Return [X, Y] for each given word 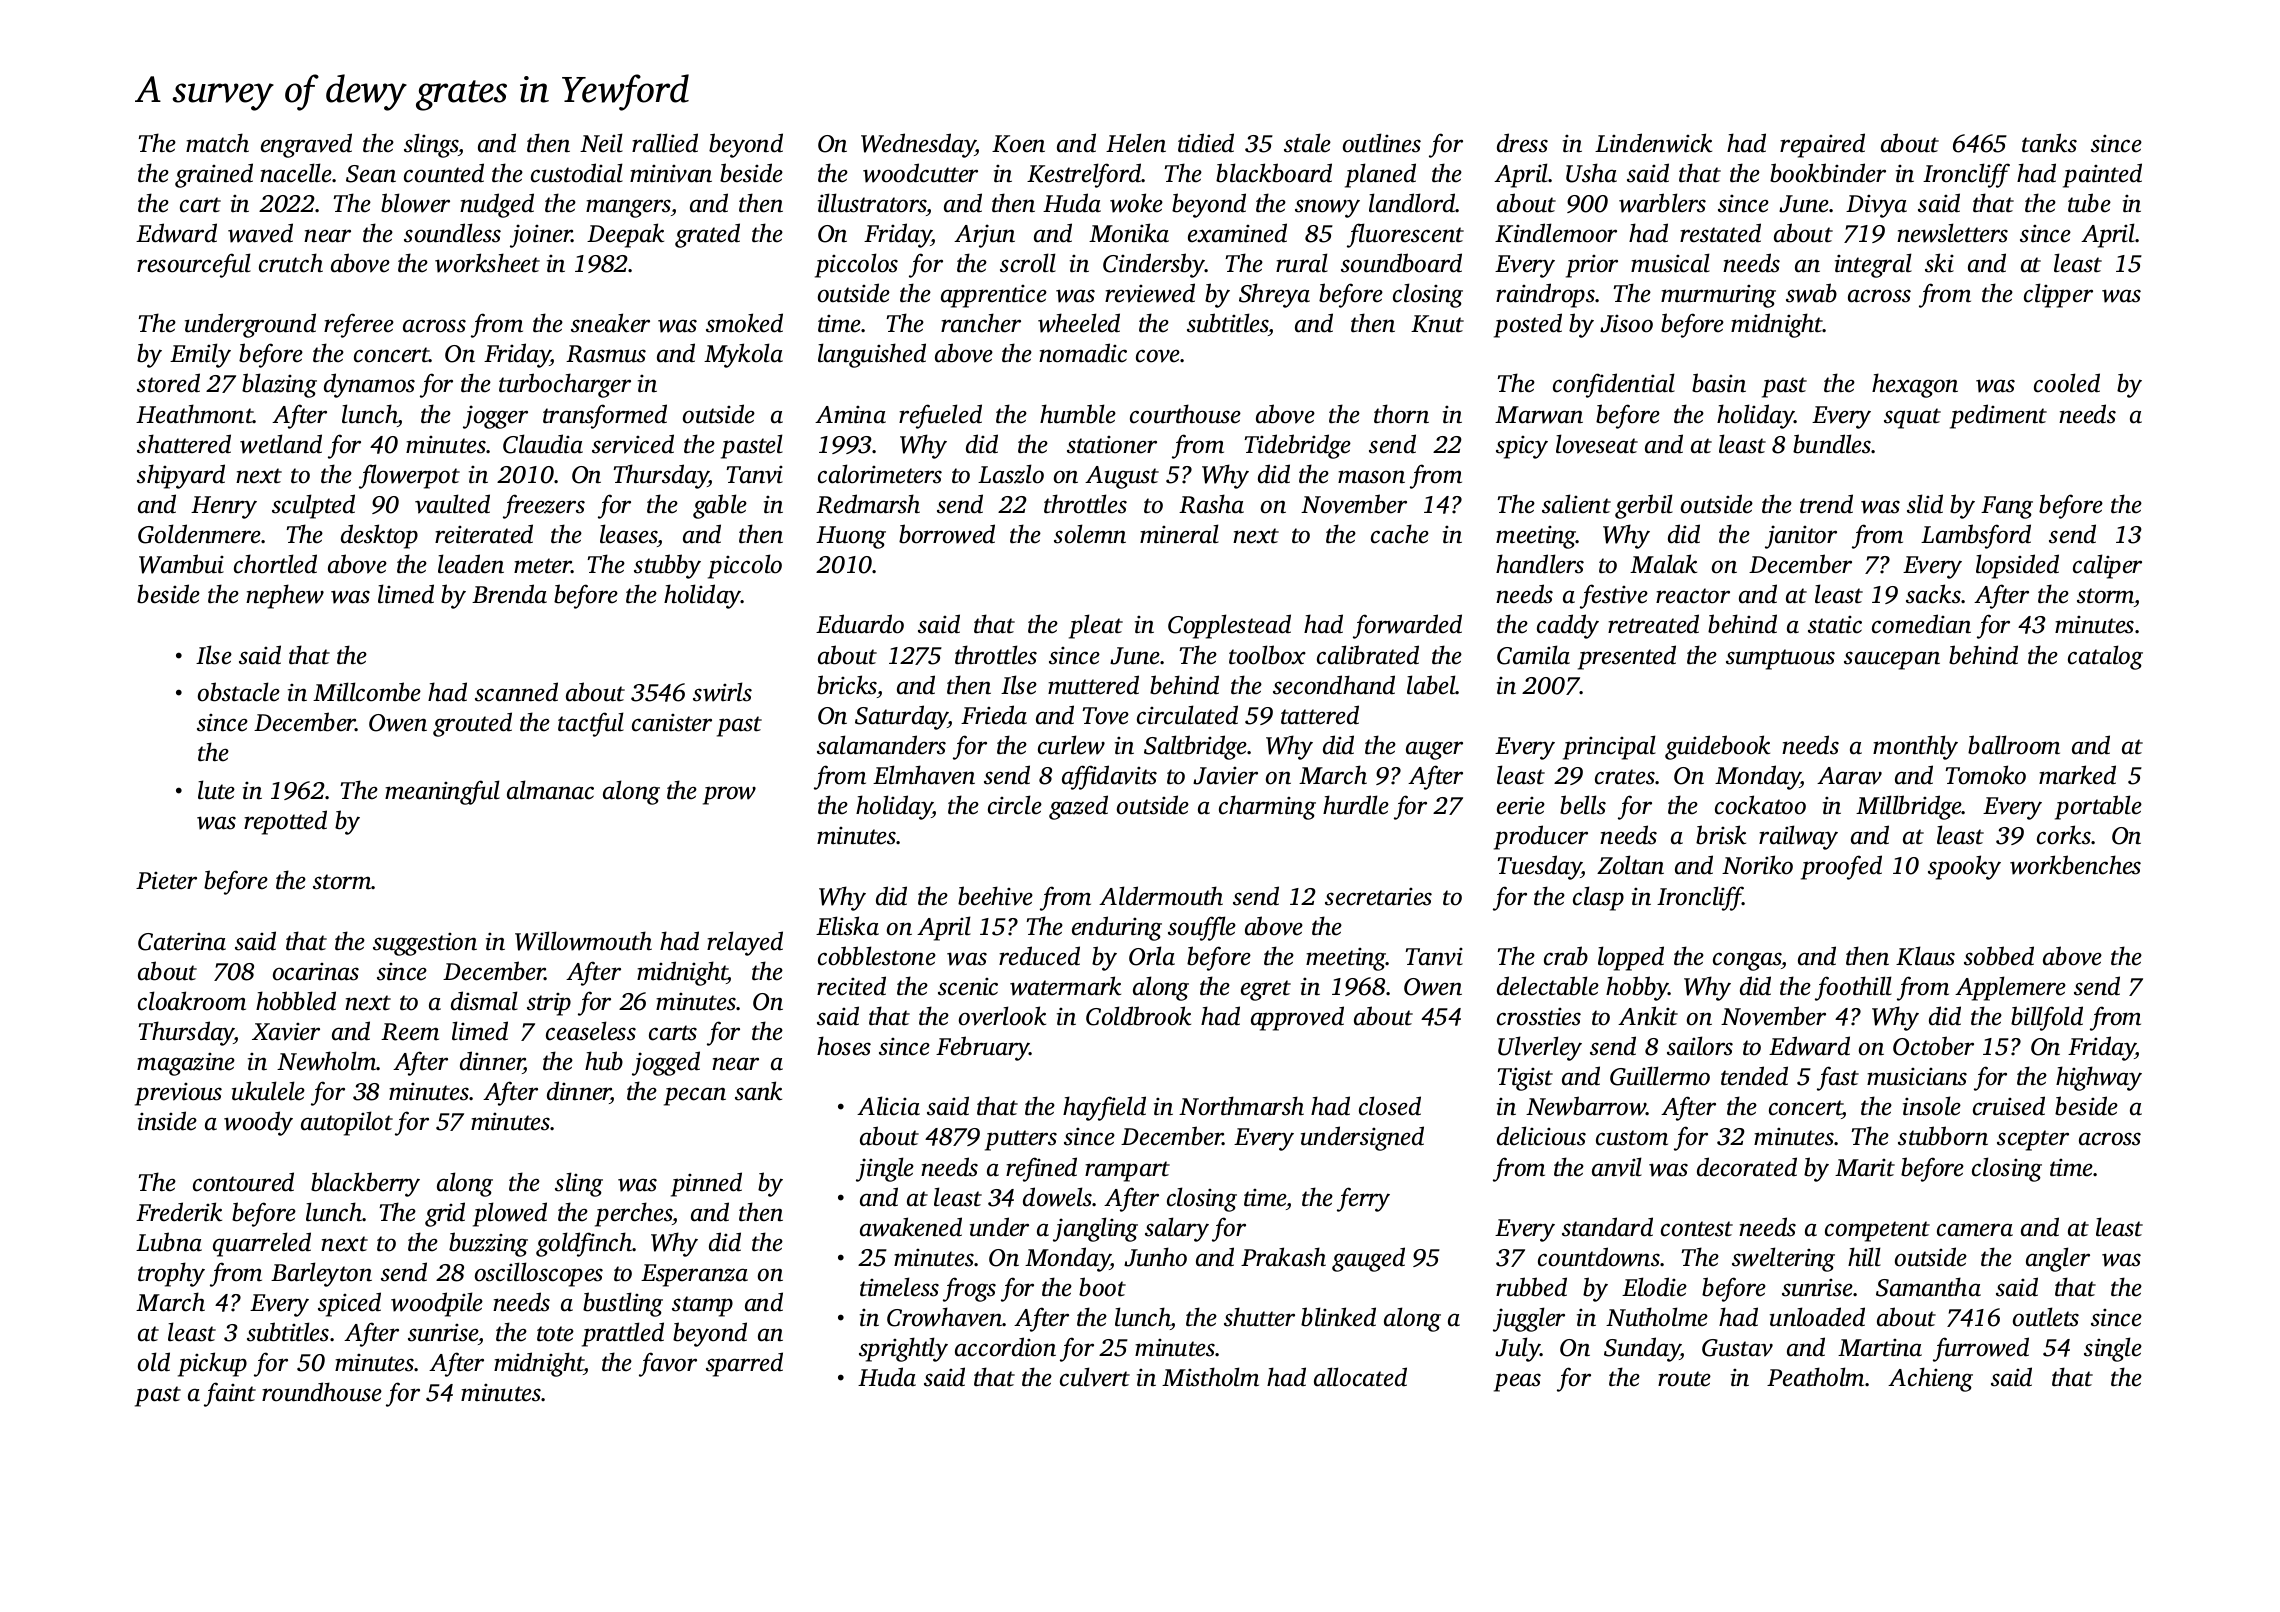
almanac [550, 790]
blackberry [365, 1184]
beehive [995, 896]
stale [1307, 143]
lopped [1631, 958]
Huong [851, 537]
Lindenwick [1653, 143]
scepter [2033, 1140]
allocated [1360, 1377]
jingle [885, 1169]
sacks [1933, 594]
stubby [667, 566]
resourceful [194, 265]
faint [230, 1394]
